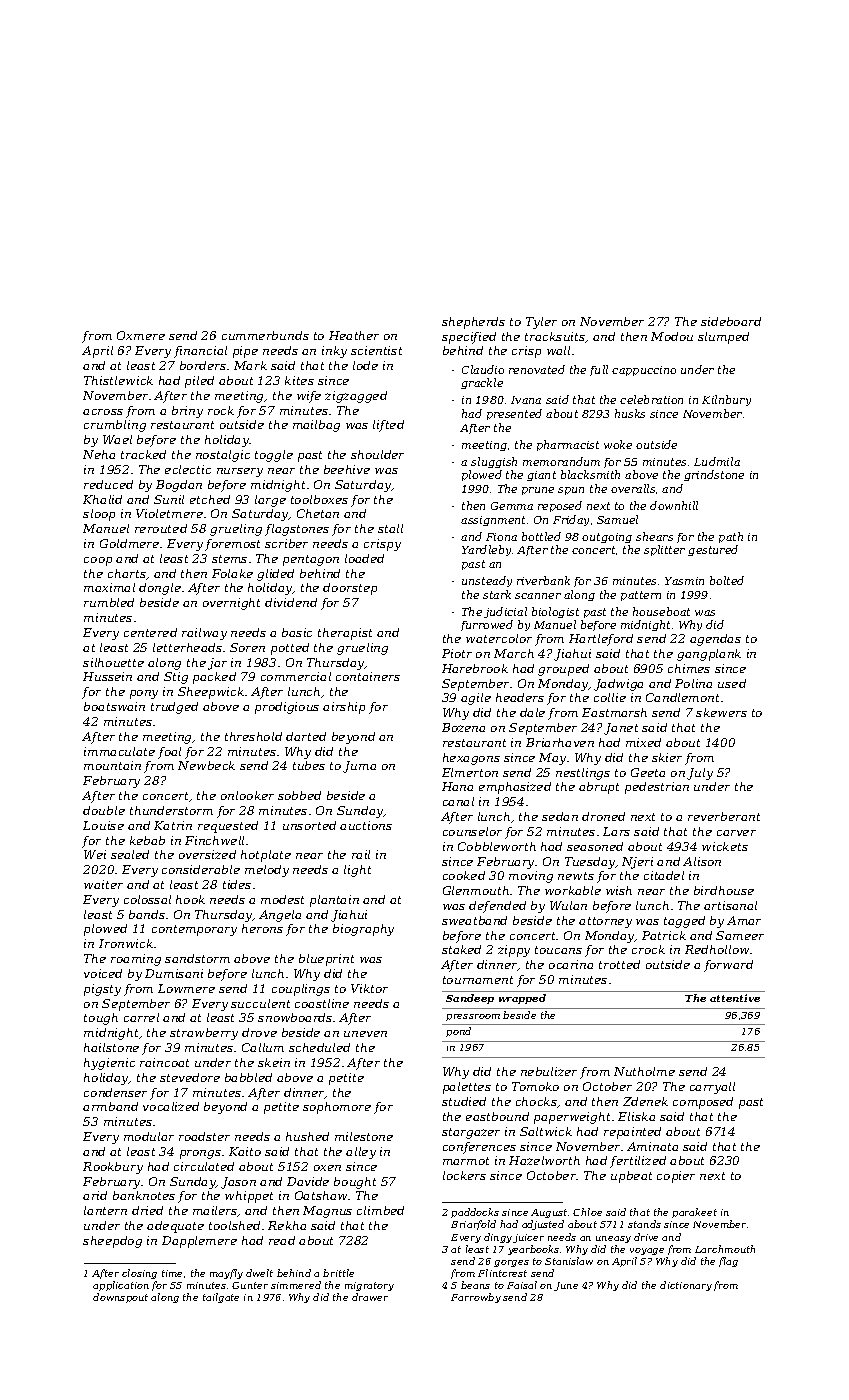 The image size is (849, 1400). What do you see at coordinates (457, 786) in the screenshot?
I see `Hana` at bounding box center [457, 786].
